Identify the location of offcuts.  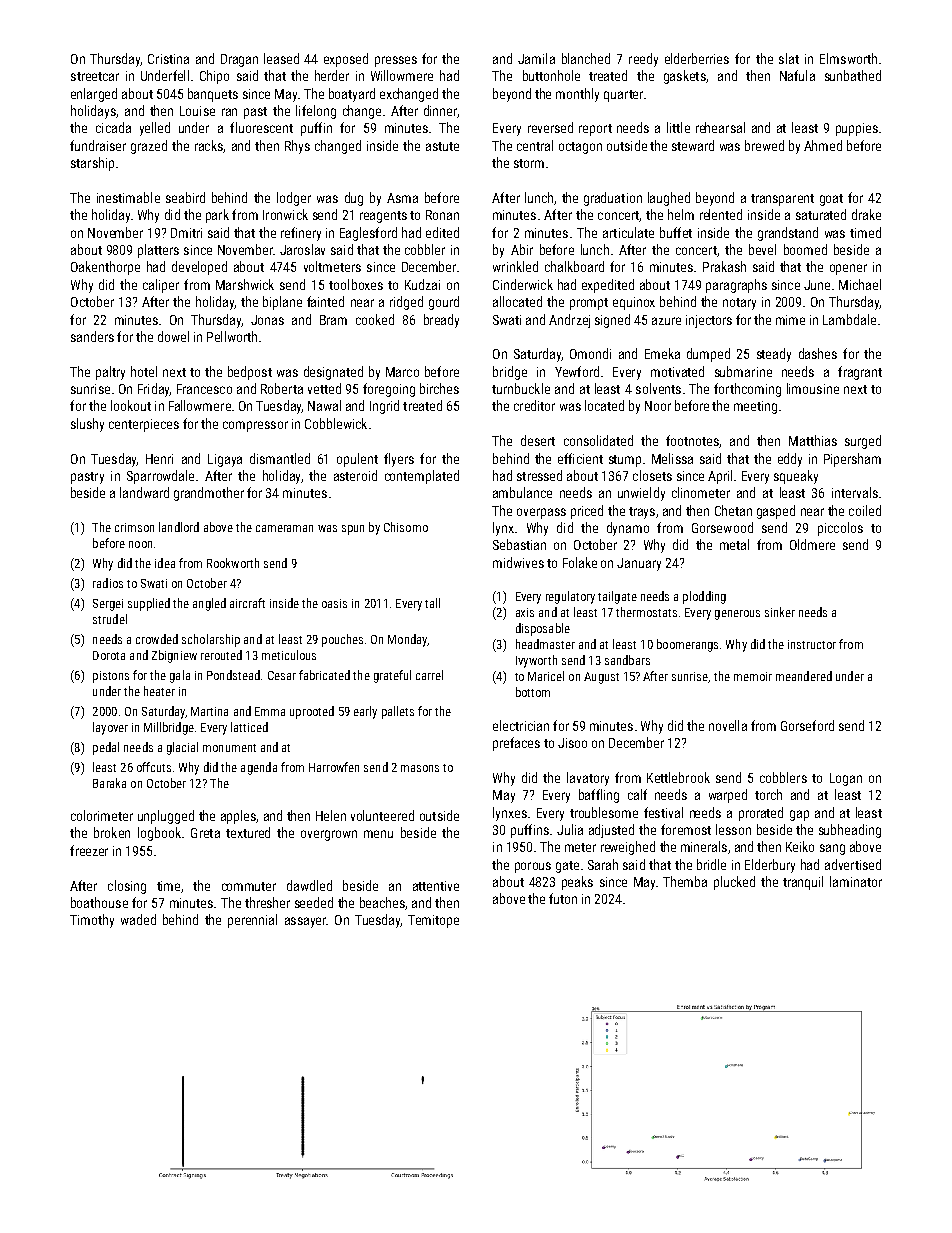
(154, 767).
